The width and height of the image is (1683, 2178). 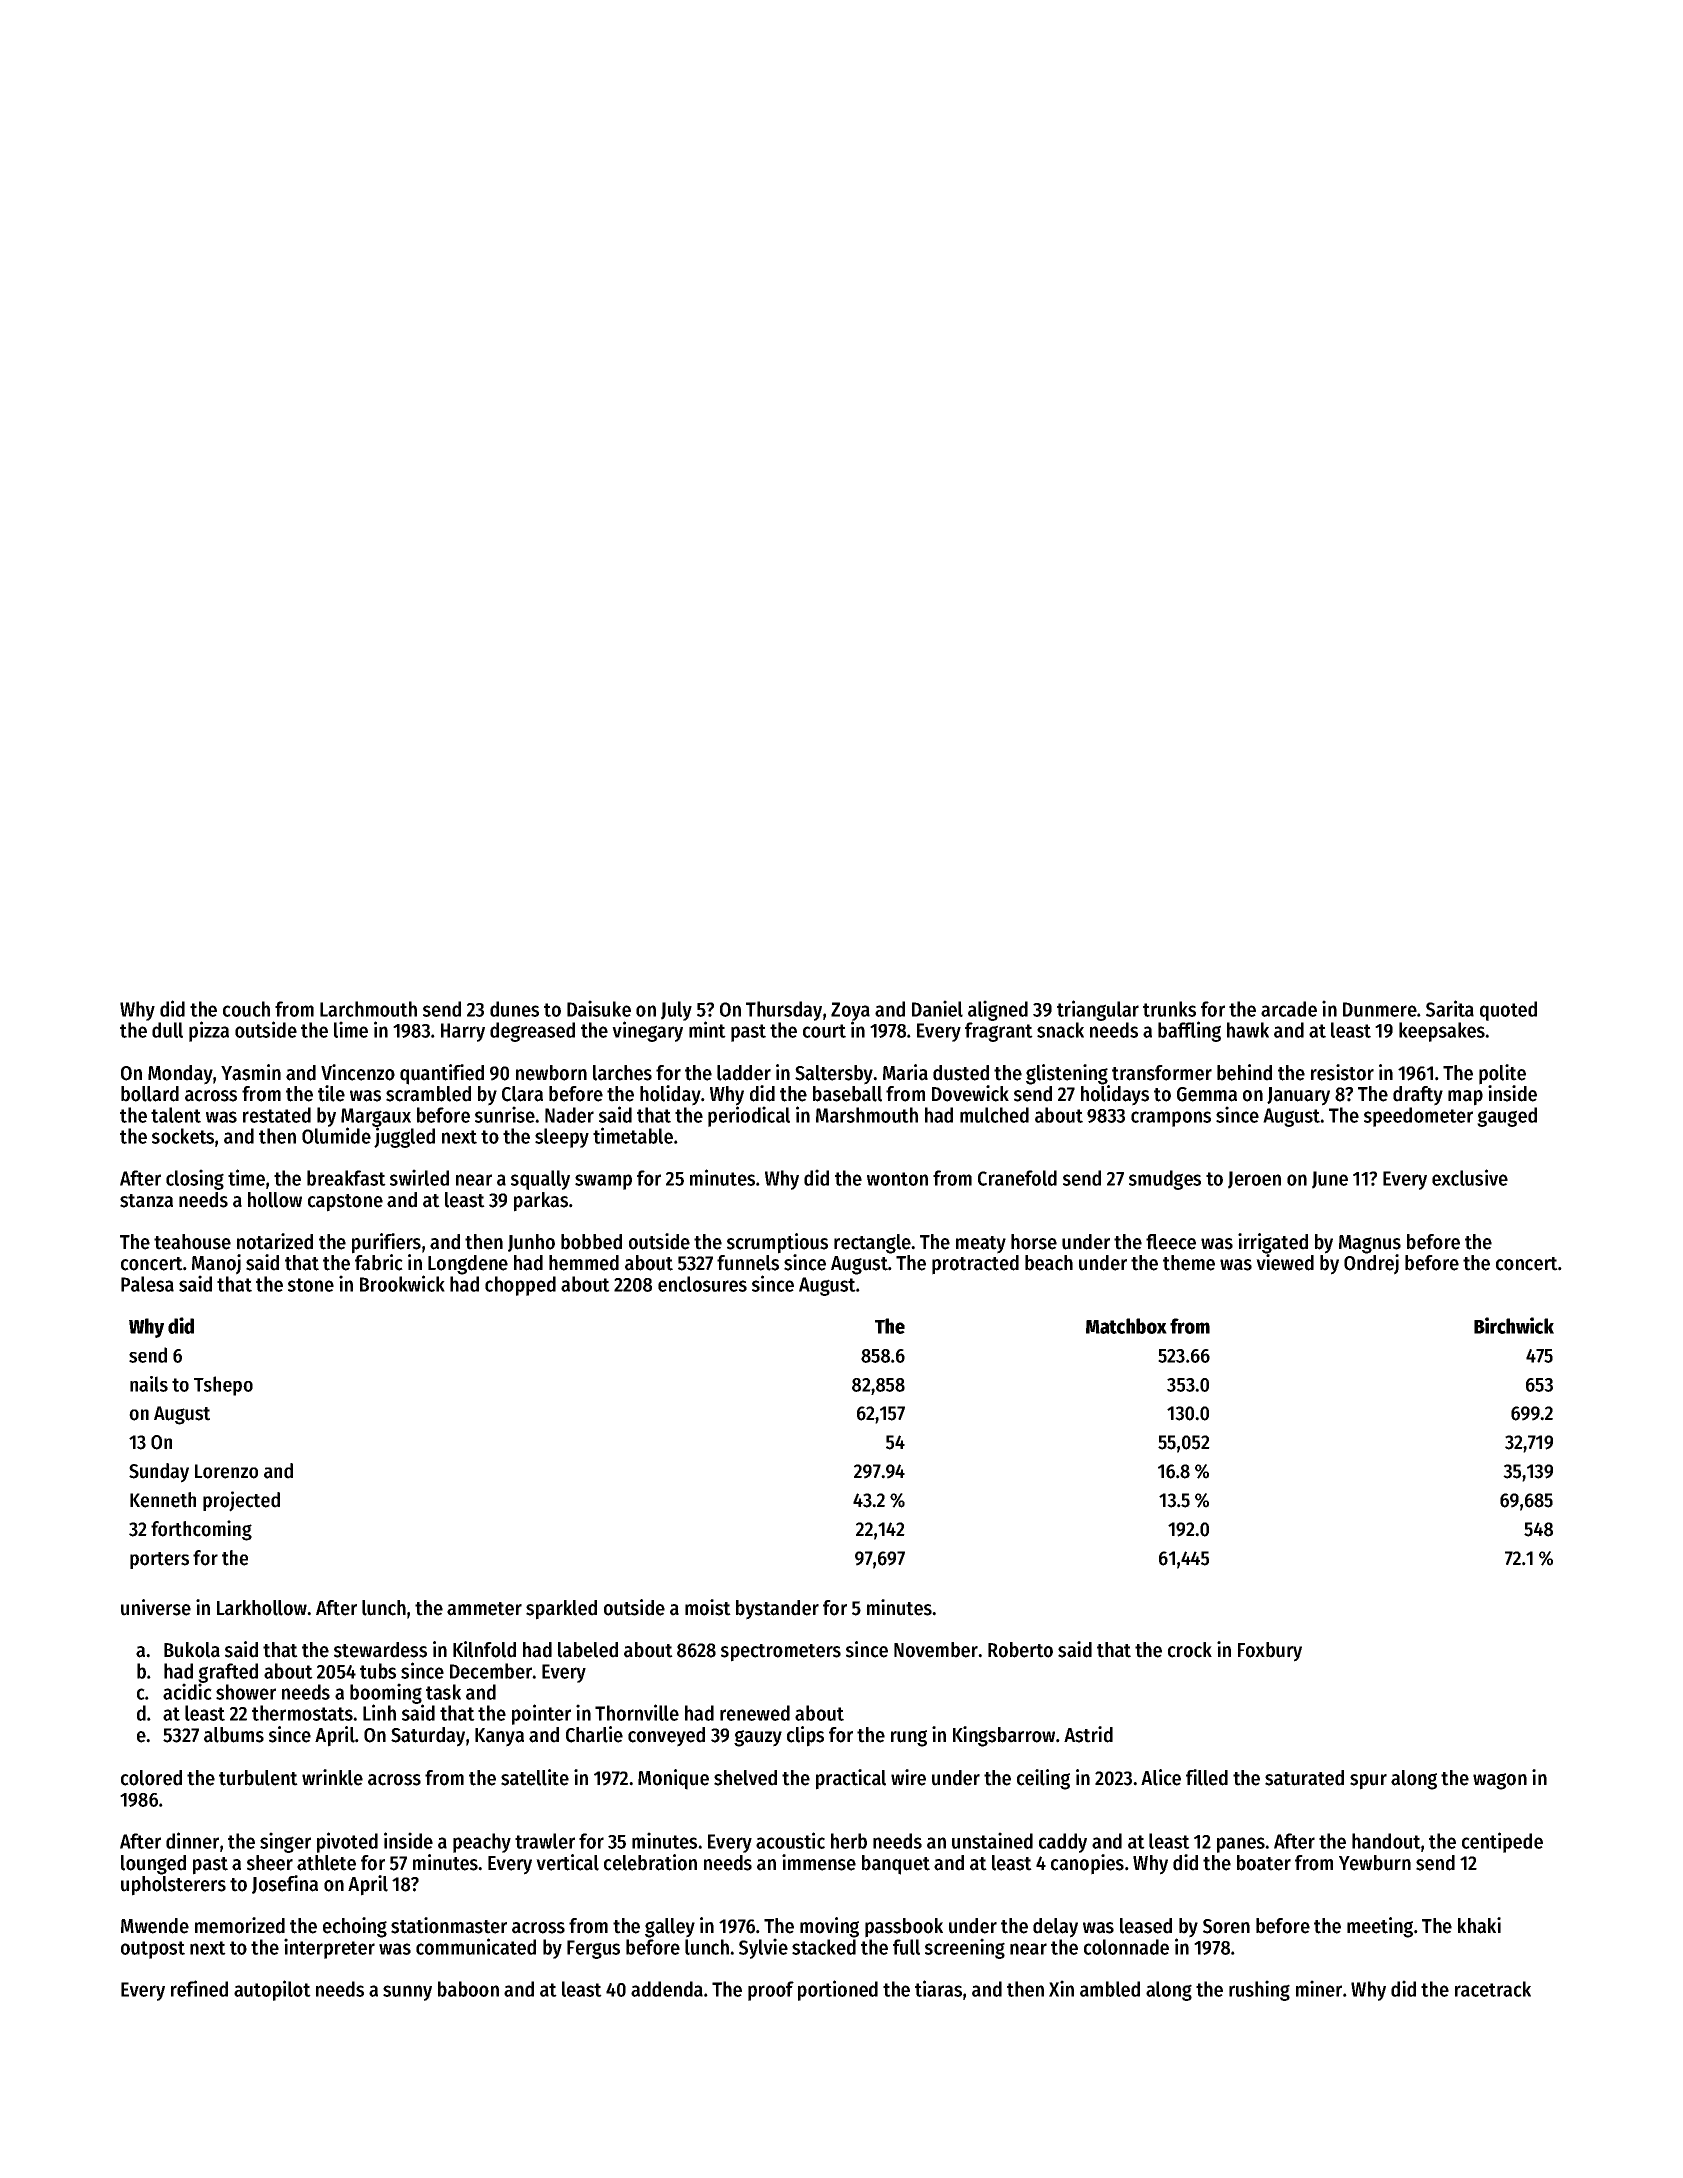 I want to click on protracted, so click(x=975, y=1265).
